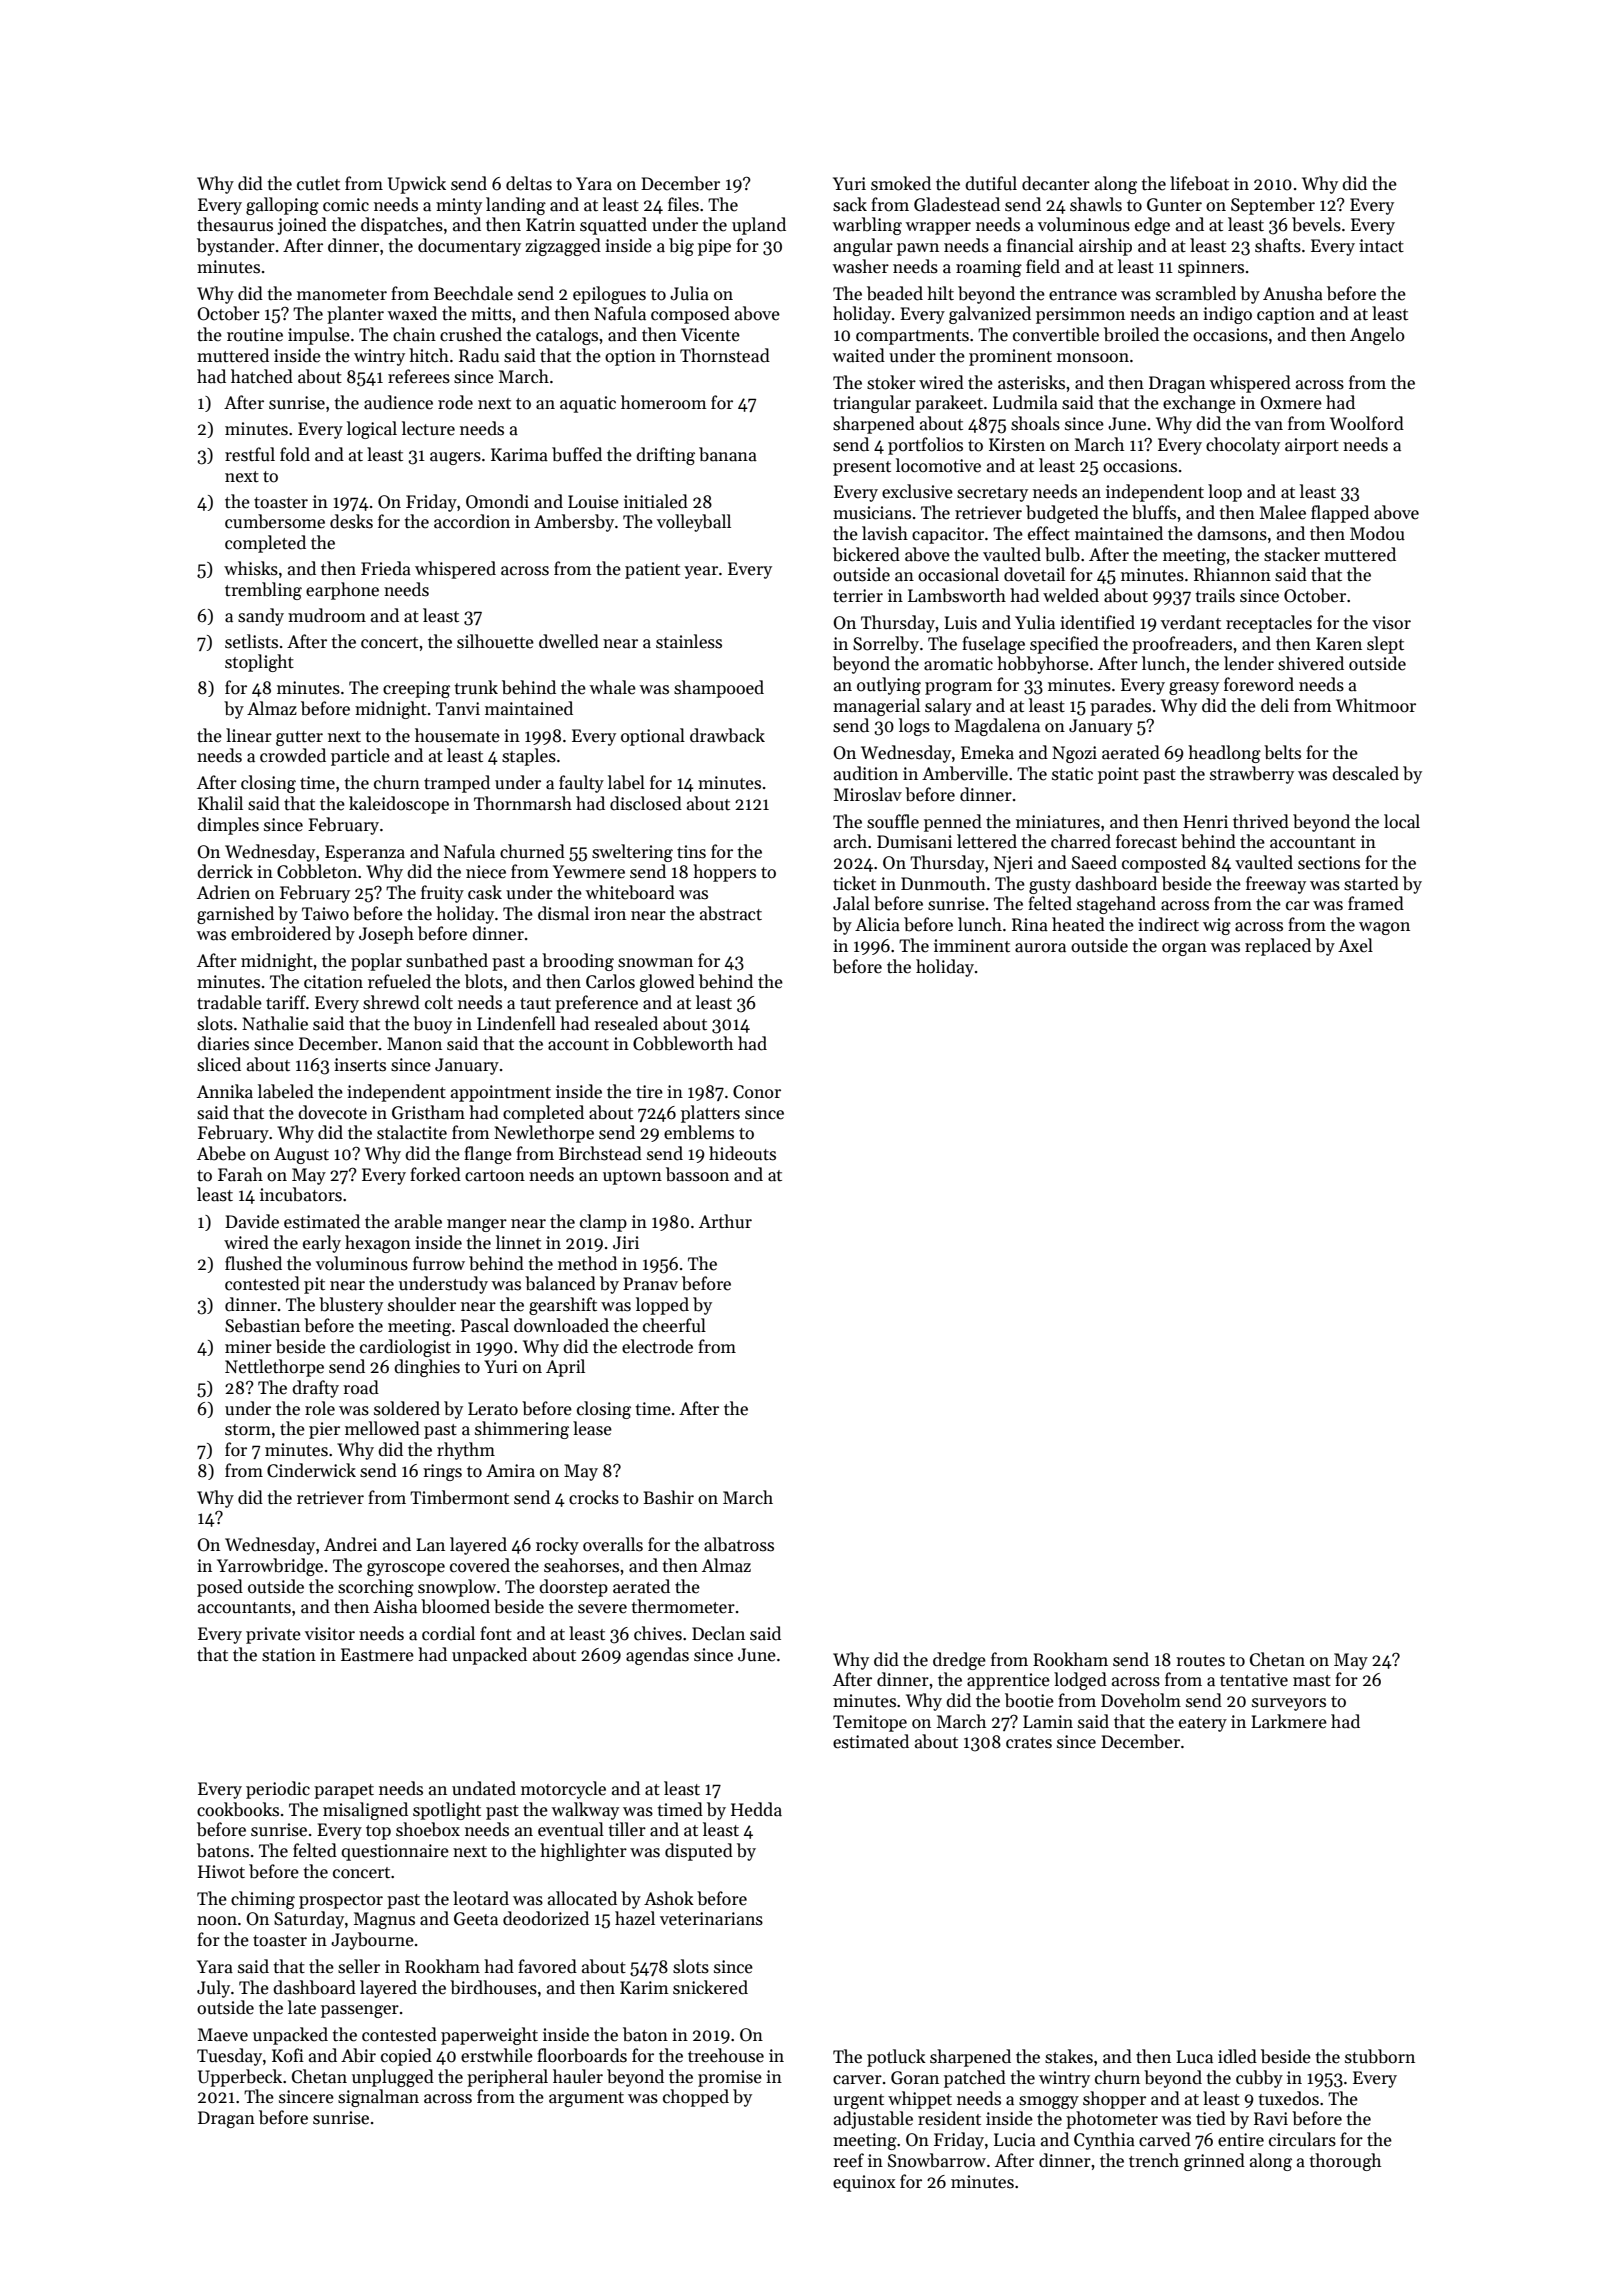 The height and width of the screenshot is (2292, 1620). I want to click on Snowbarrow, so click(937, 2160).
